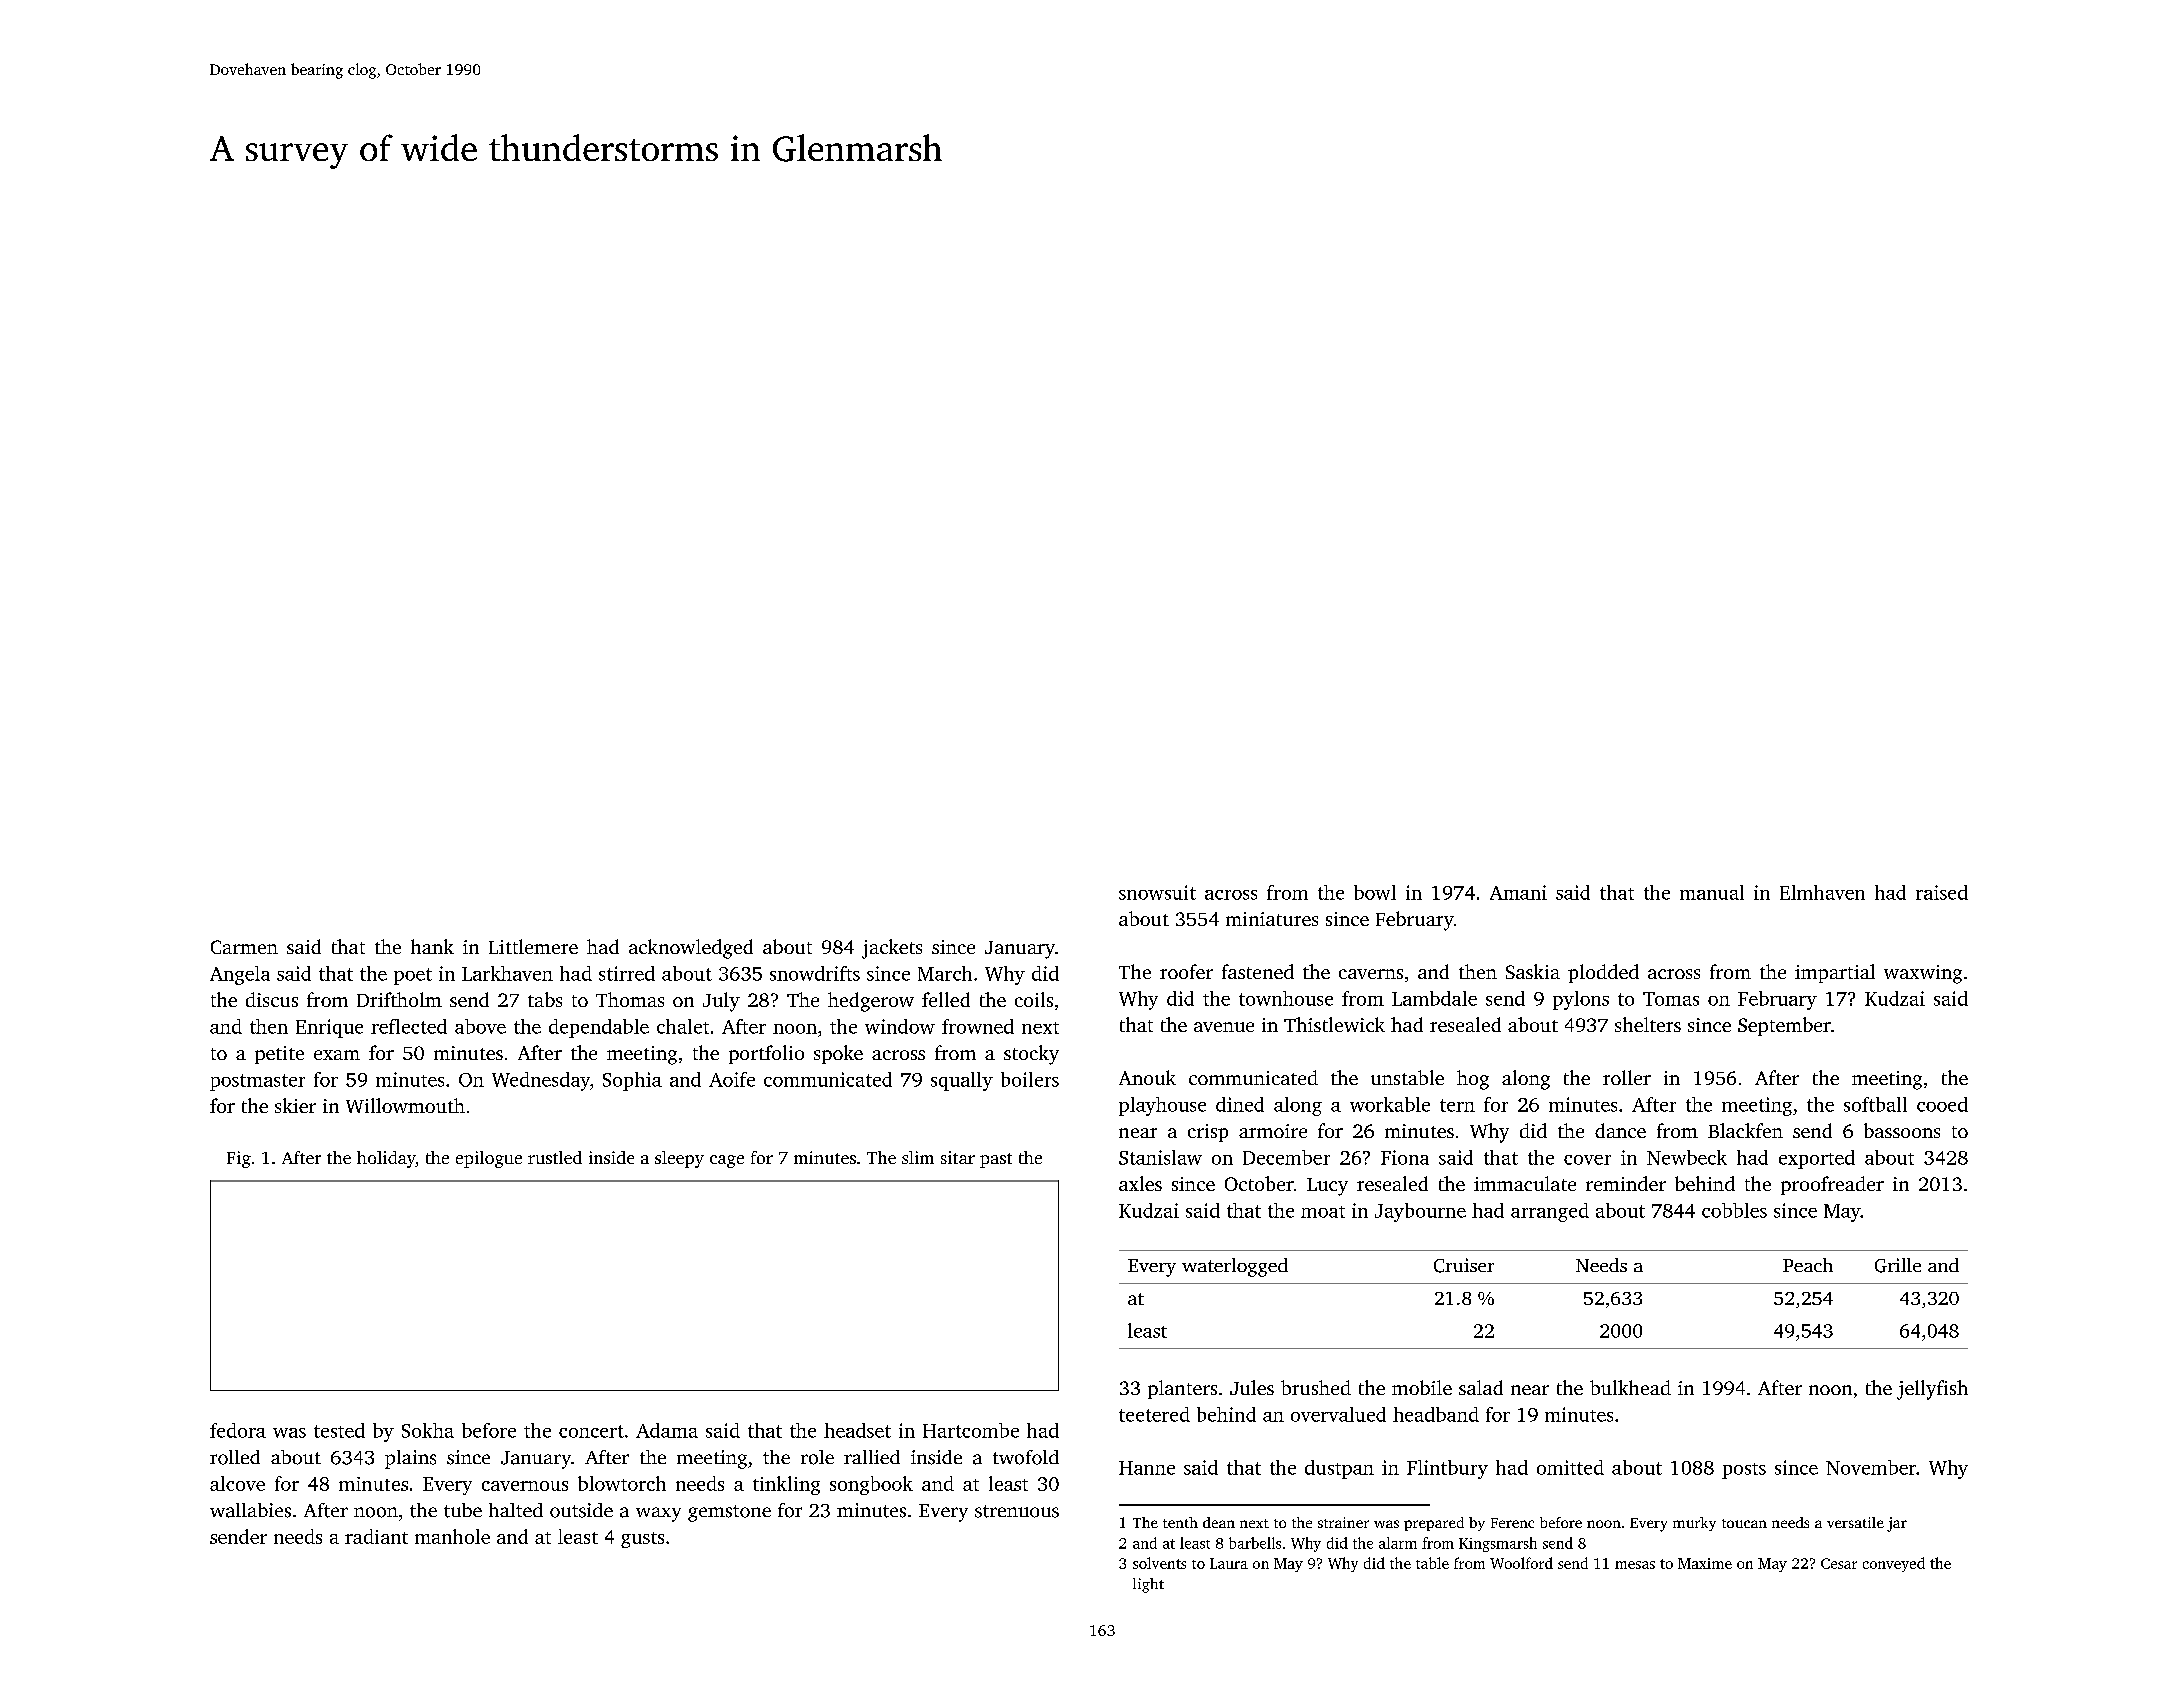 The width and height of the document is (2178, 1683). Describe the element at coordinates (1219, 1522) in the document. I see `dean` at that location.
